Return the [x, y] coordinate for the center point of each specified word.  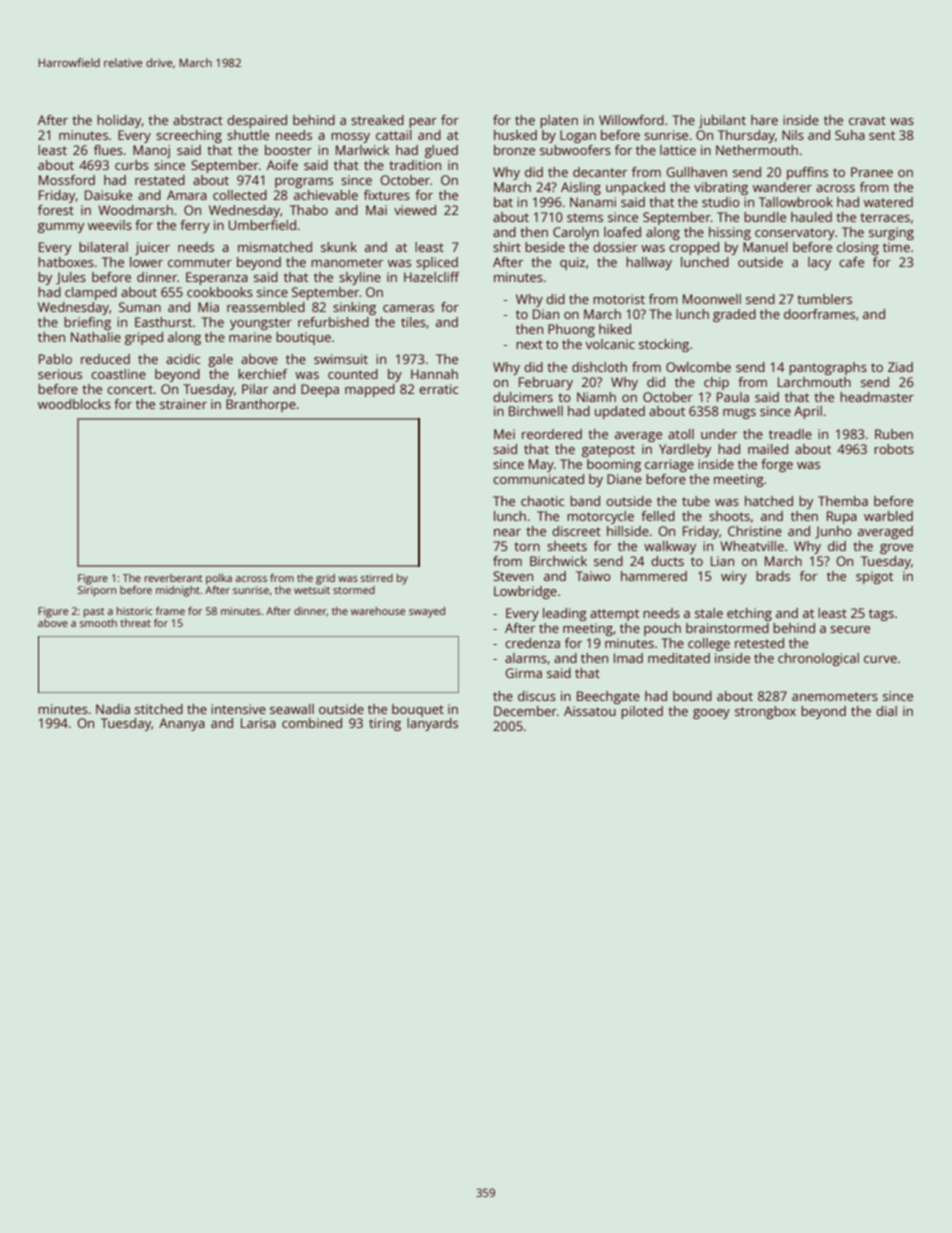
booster [288, 150]
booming [614, 465]
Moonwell [712, 299]
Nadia [113, 709]
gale [220, 360]
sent [882, 135]
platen [559, 121]
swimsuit [341, 359]
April [808, 412]
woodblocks [74, 404]
